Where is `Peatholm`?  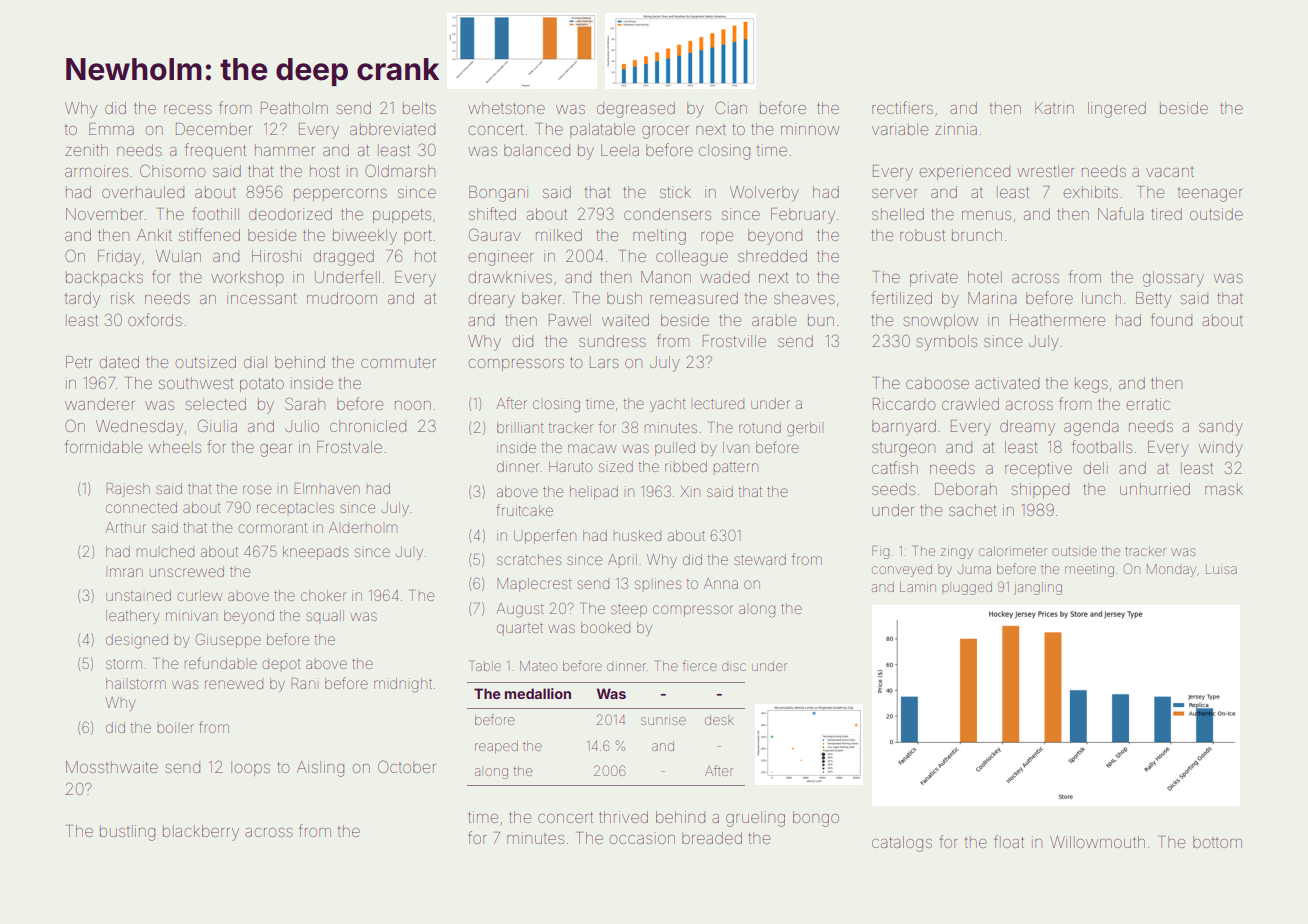 Peatholm is located at coordinates (294, 108).
